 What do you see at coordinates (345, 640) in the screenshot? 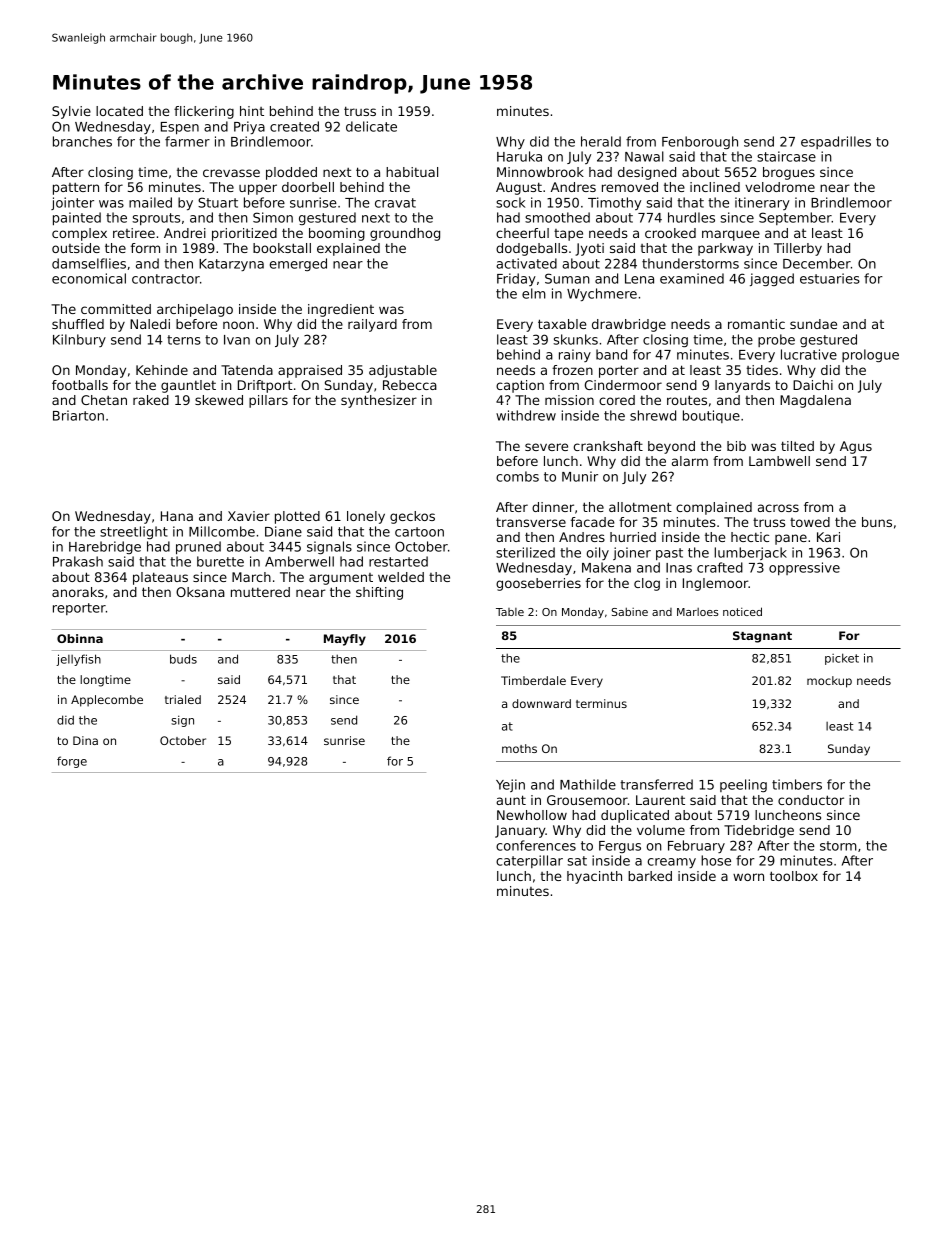
I see `Mayfly` at bounding box center [345, 640].
